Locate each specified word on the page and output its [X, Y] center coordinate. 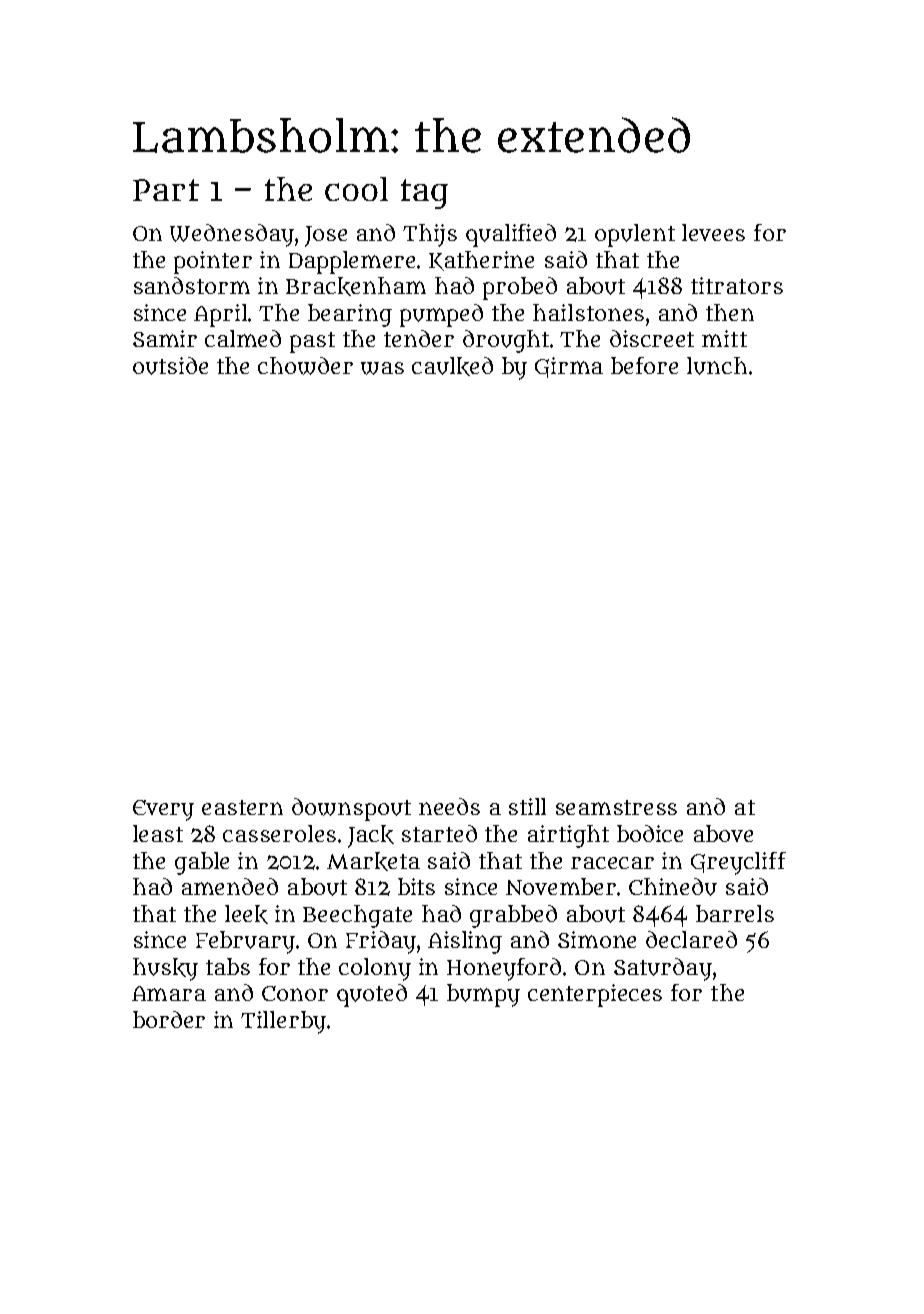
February [245, 942]
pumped [441, 315]
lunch [717, 366]
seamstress [616, 807]
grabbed [513, 916]
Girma [569, 367]
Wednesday [232, 235]
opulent [635, 235]
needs [449, 806]
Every [163, 810]
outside [170, 366]
